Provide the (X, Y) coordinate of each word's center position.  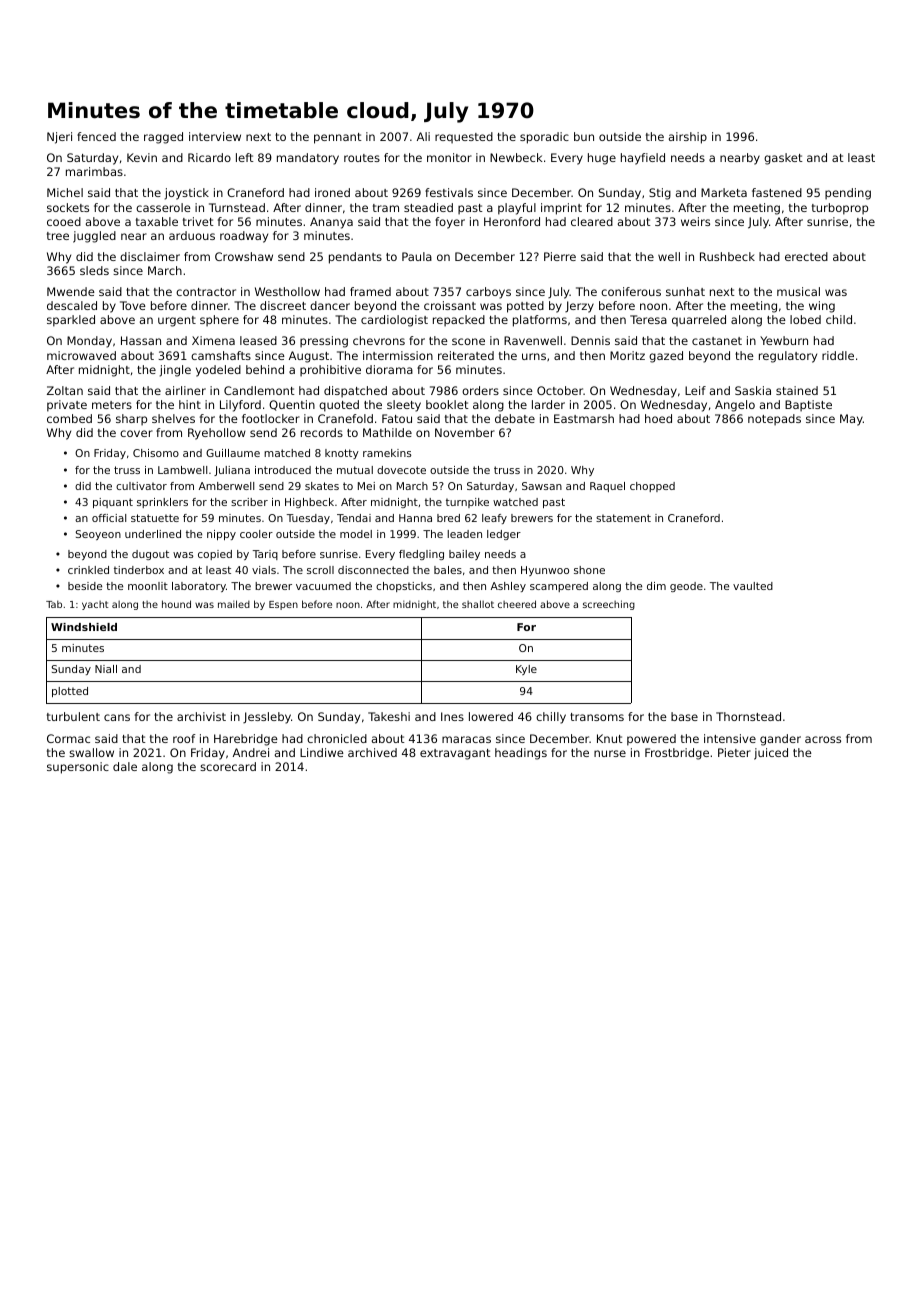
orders (480, 390)
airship (688, 138)
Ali (423, 136)
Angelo (735, 406)
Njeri (59, 138)
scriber (249, 502)
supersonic (78, 768)
